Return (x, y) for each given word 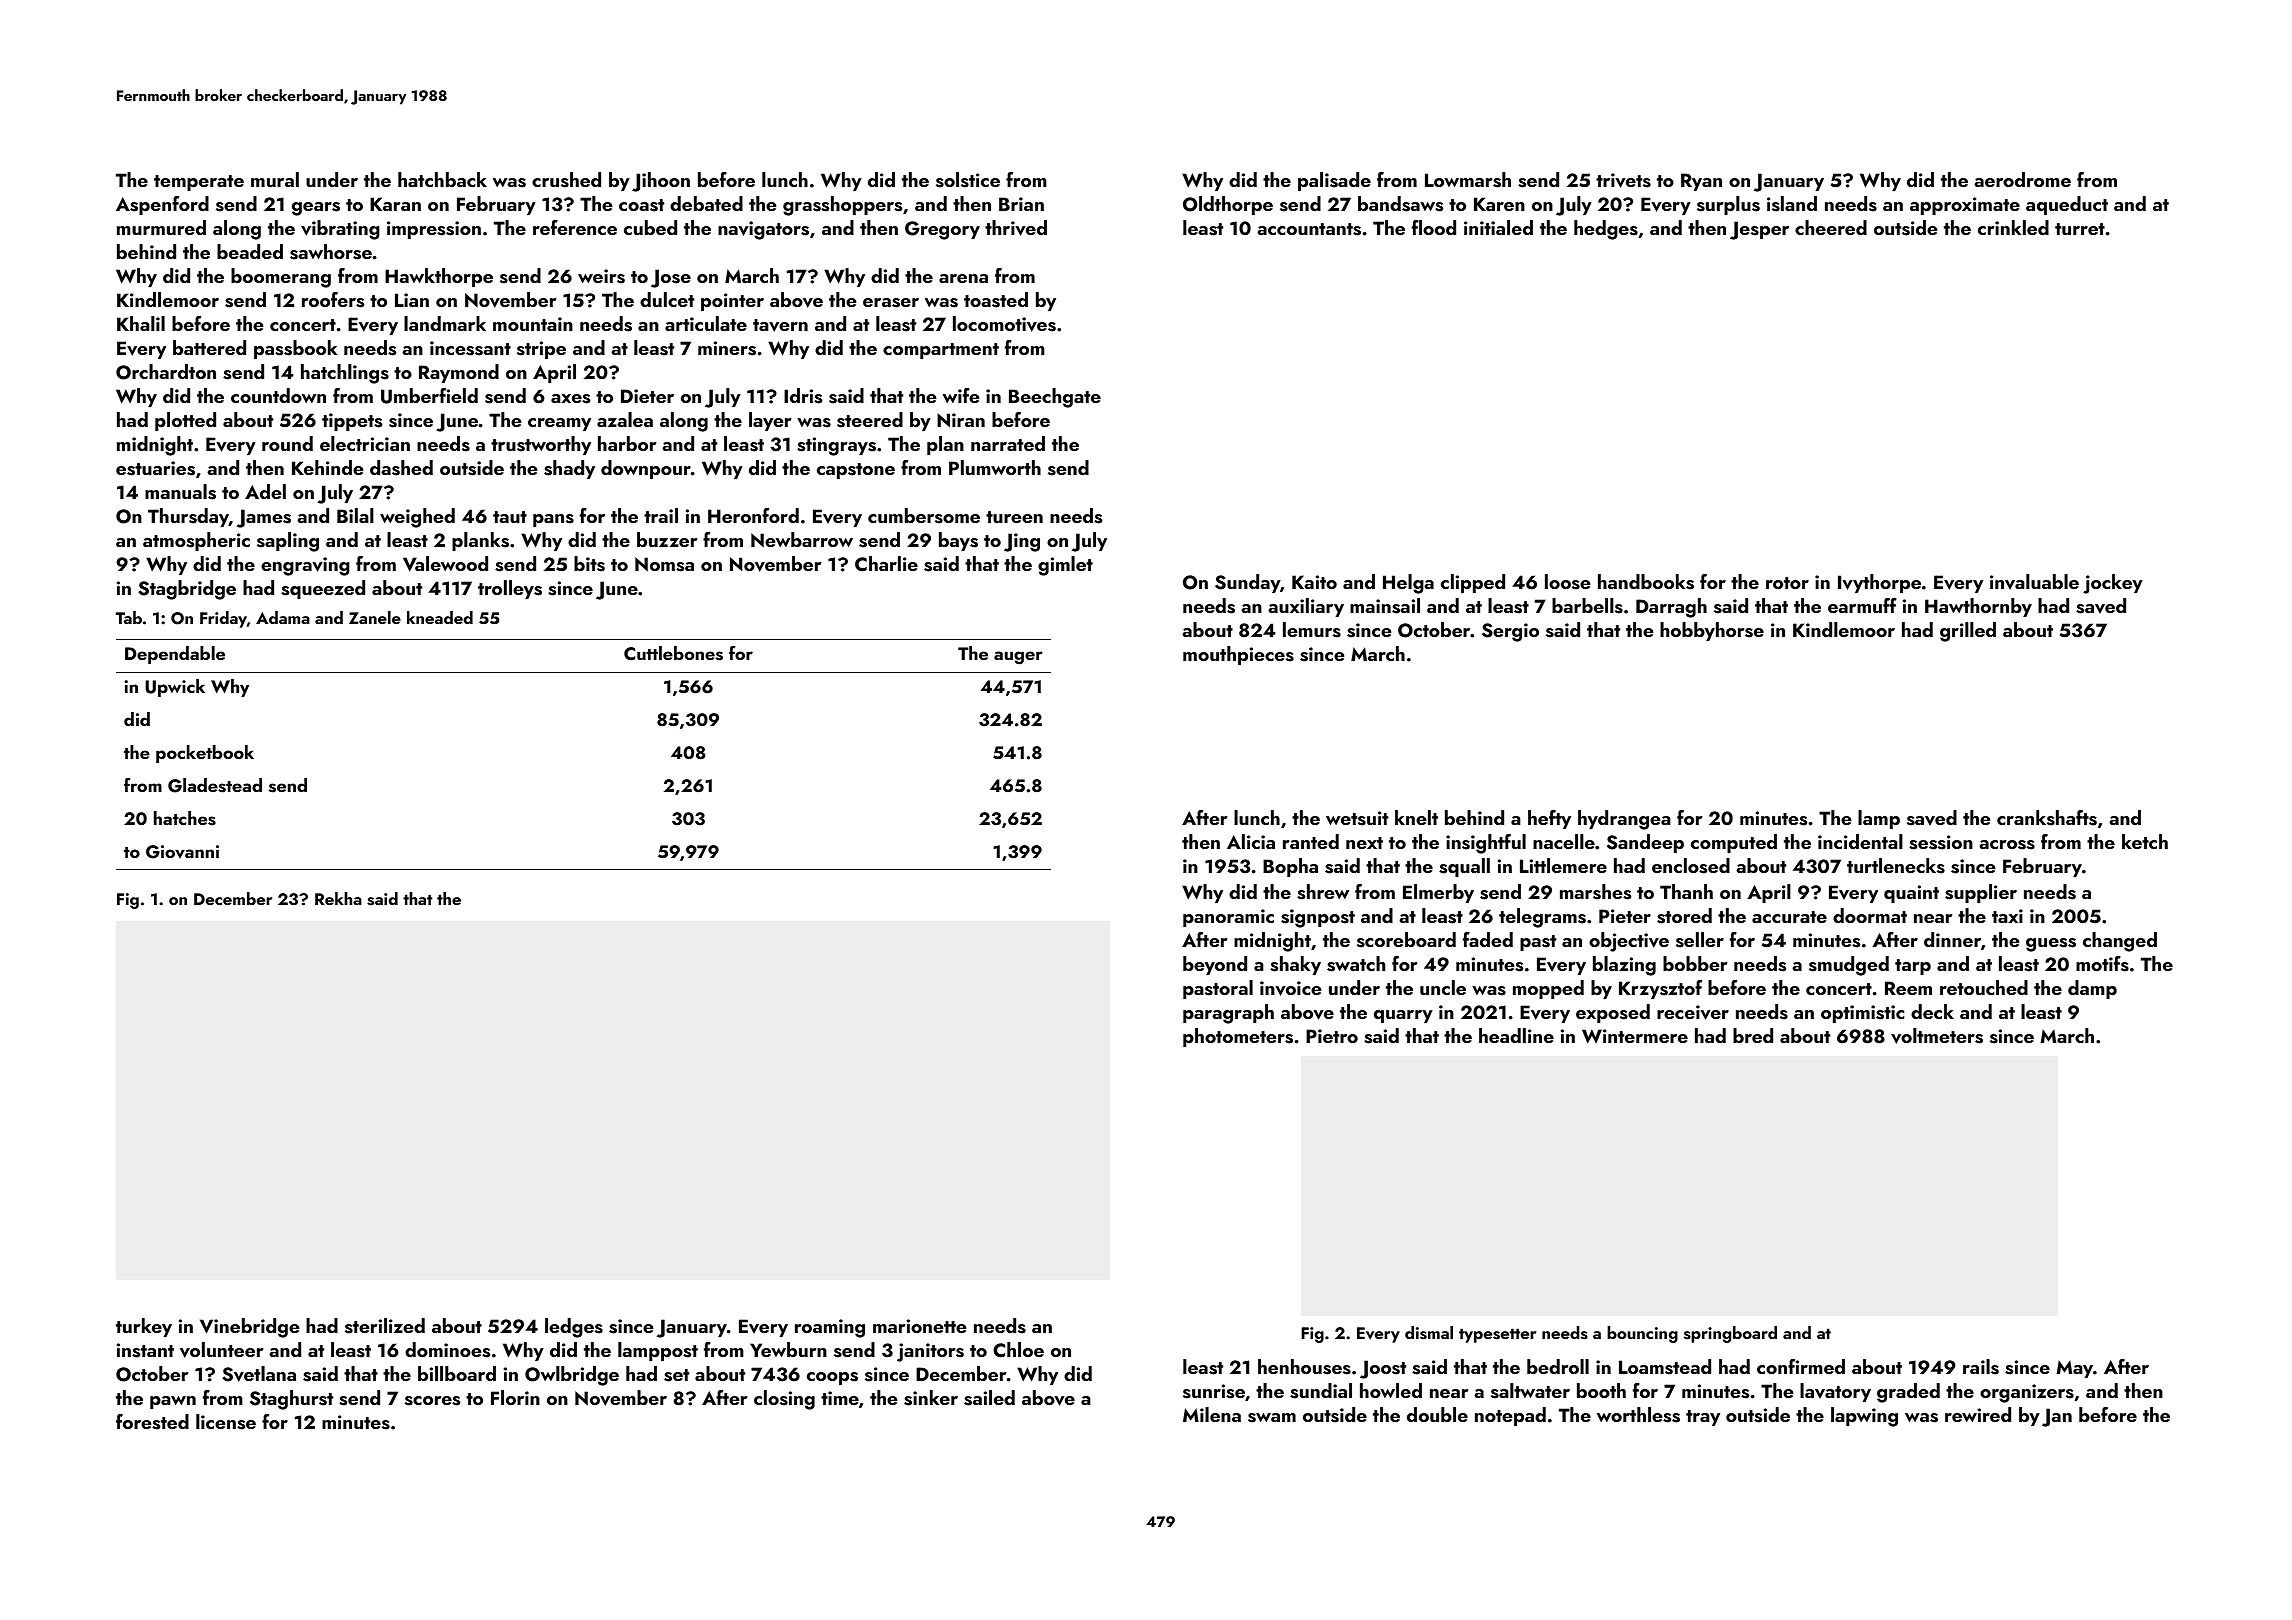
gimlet (1065, 566)
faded (1488, 939)
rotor (1787, 583)
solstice (968, 180)
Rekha (338, 898)
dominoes (447, 1350)
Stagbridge (187, 590)
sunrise (1214, 1391)
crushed (566, 180)
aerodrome (2022, 179)
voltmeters (1937, 1036)
